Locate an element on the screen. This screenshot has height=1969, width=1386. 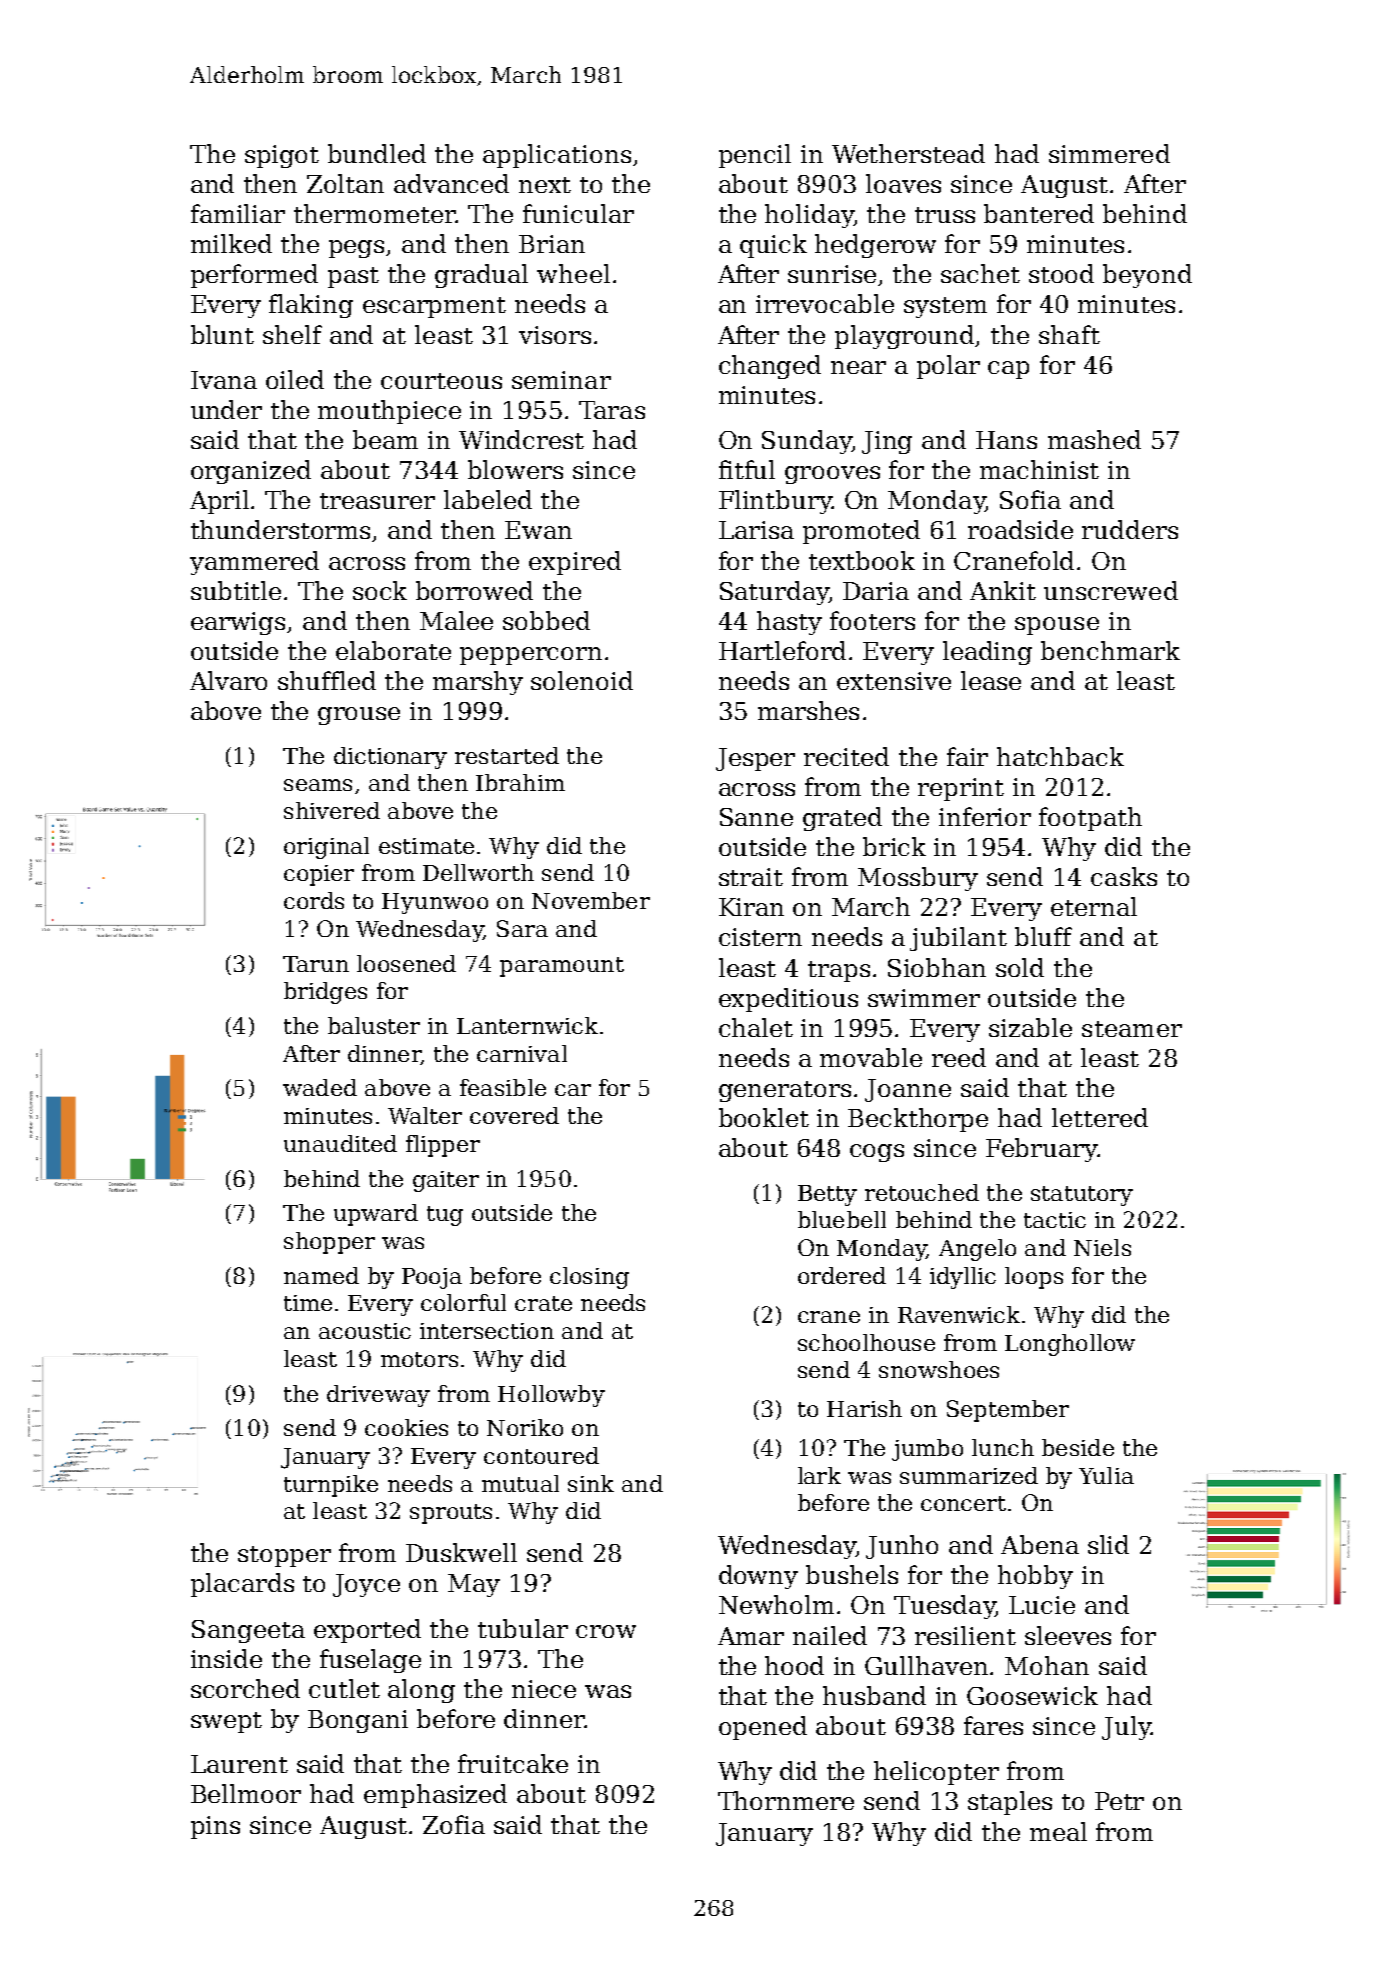
leading is located at coordinates (987, 653).
